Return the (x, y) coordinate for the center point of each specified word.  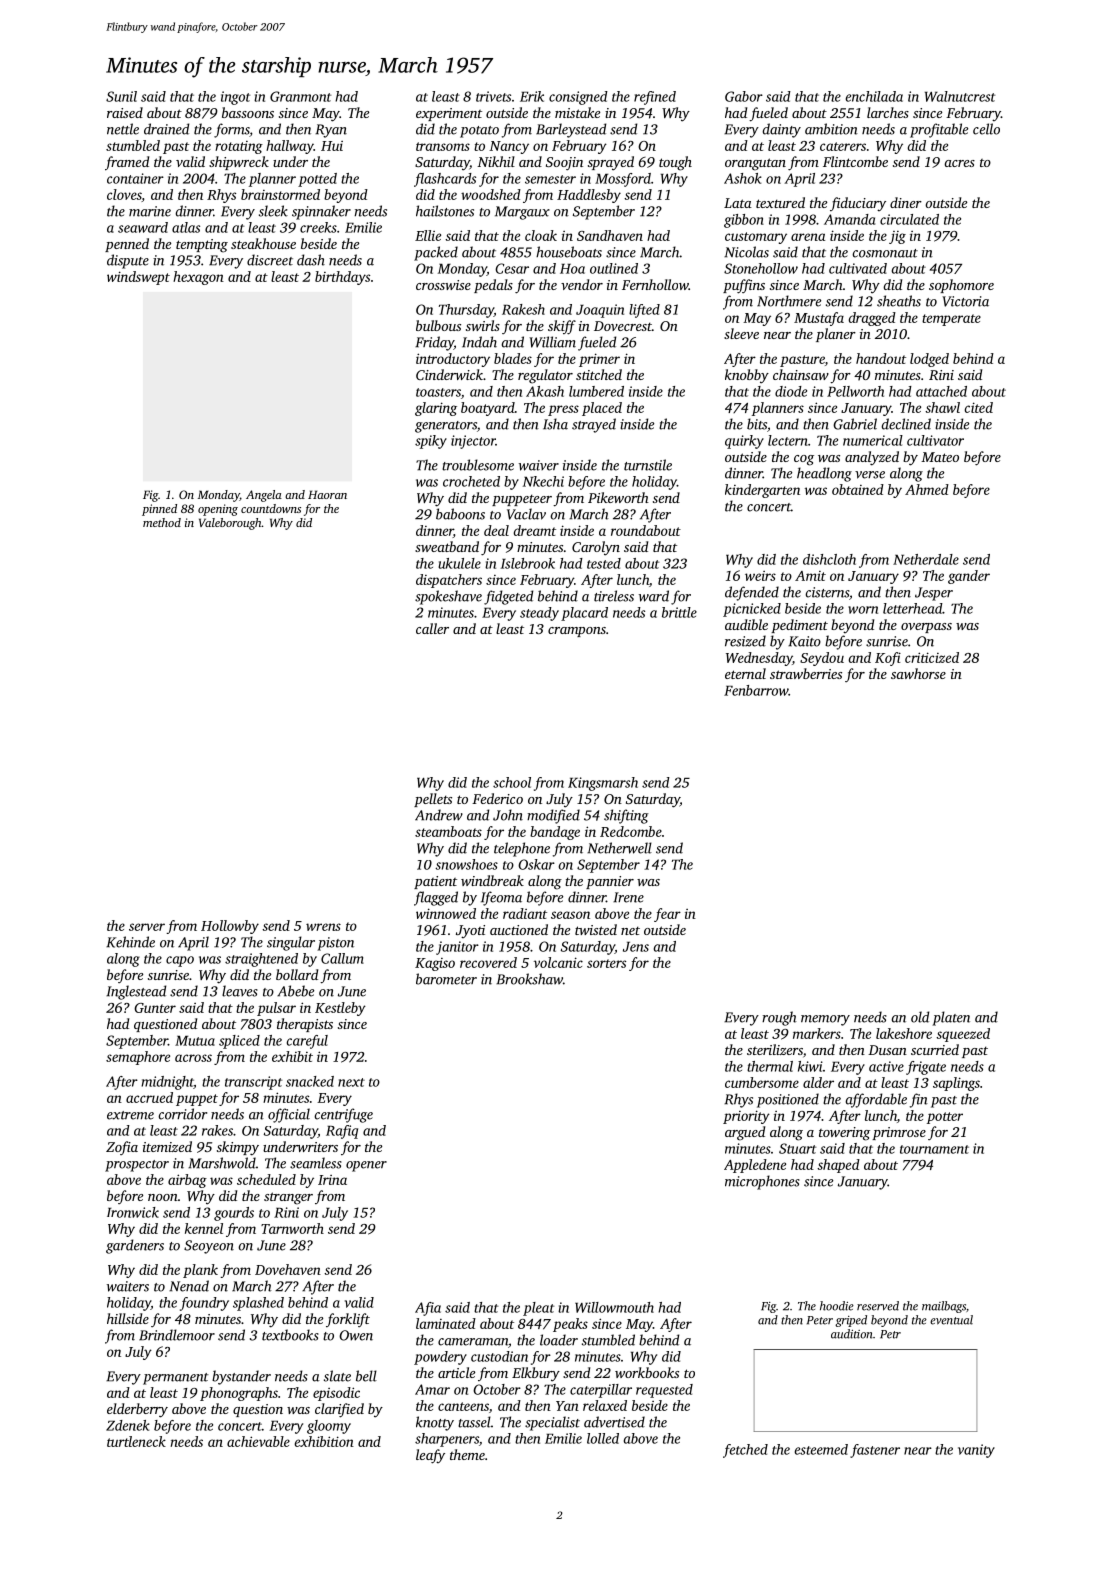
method (162, 522)
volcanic (558, 962)
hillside (128, 1318)
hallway (290, 147)
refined (655, 98)
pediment (799, 626)
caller (432, 628)
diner (906, 202)
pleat (538, 1309)
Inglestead (136, 992)
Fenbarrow (756, 690)
